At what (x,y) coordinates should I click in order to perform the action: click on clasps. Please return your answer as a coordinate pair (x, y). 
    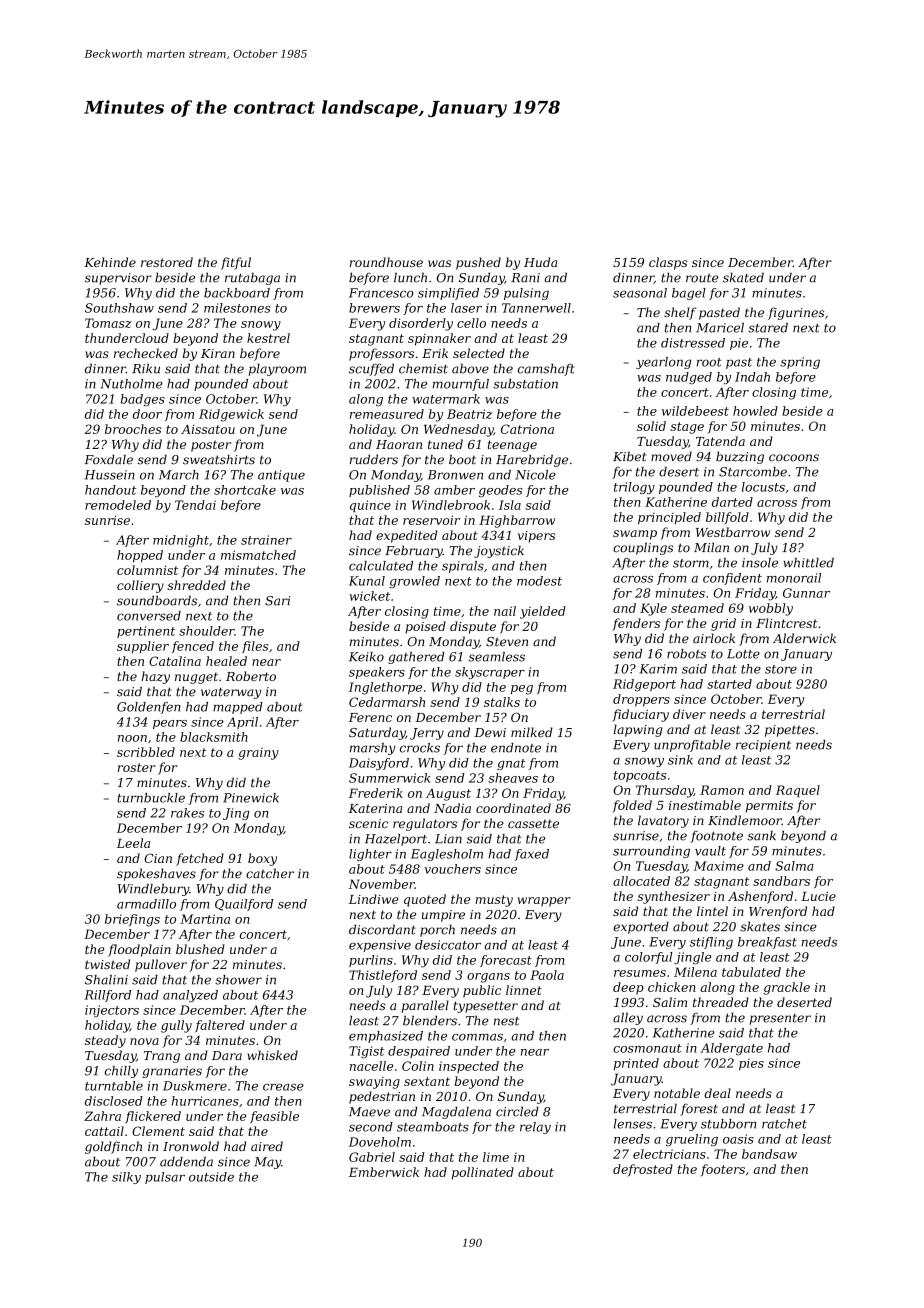
    Looking at the image, I should click on (668, 263).
